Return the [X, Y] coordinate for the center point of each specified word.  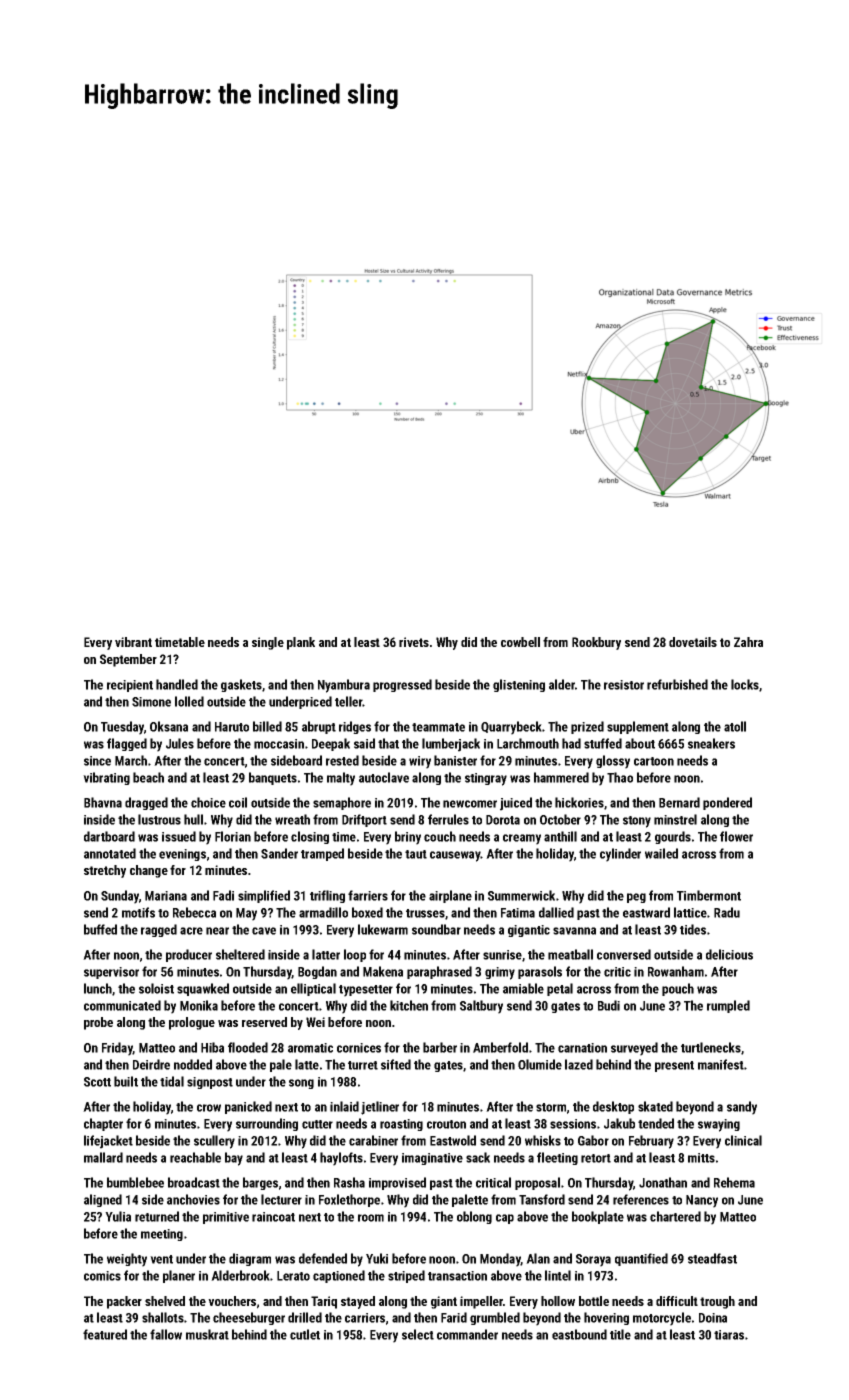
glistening [519, 685]
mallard [103, 1157]
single [268, 643]
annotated [110, 853]
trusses [425, 913]
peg [636, 898]
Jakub [619, 1123]
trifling [327, 896]
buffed [100, 929]
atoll [735, 726]
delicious [729, 954]
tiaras [729, 1335]
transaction [457, 1276]
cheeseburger [249, 1318]
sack [478, 1157]
